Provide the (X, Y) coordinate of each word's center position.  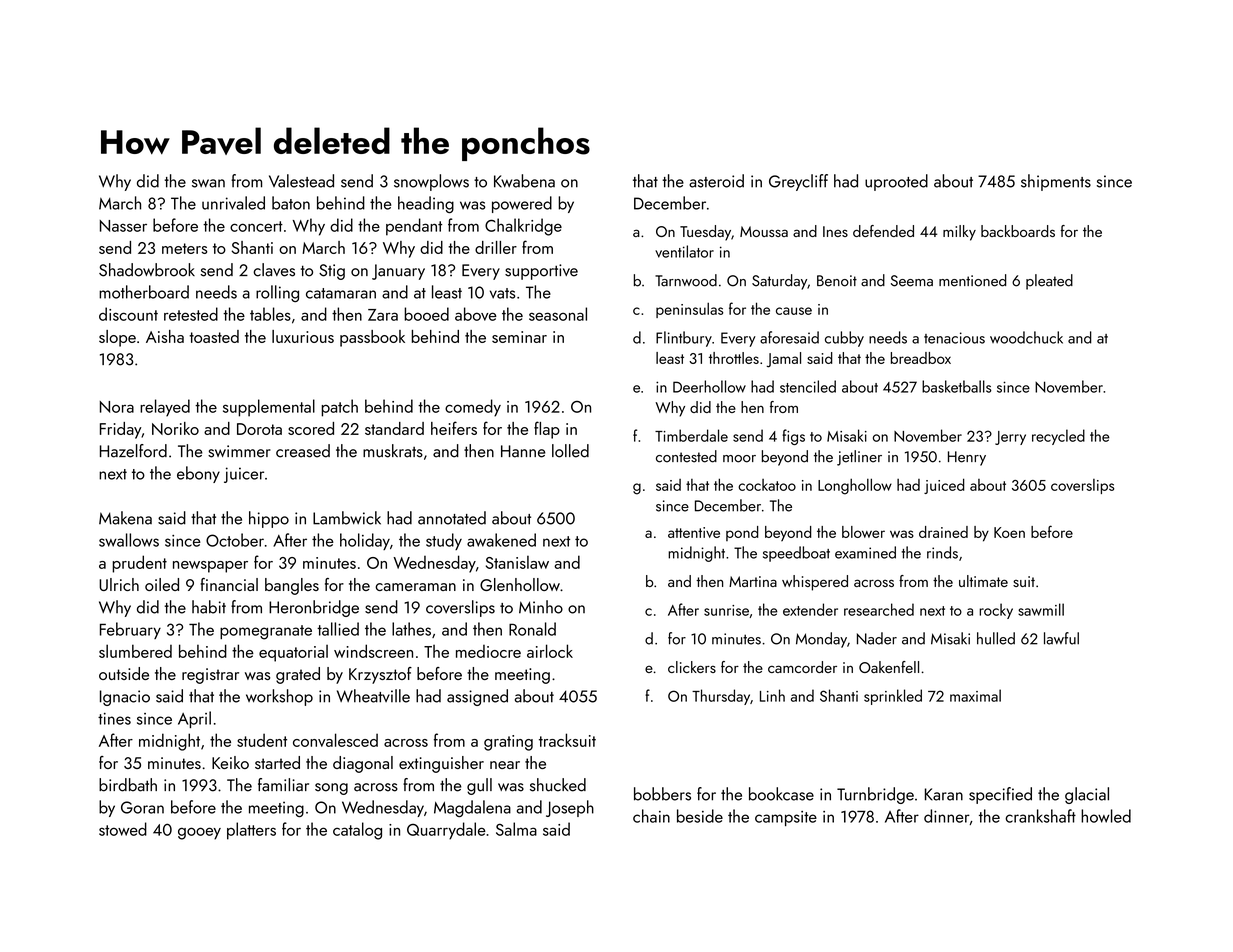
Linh (772, 695)
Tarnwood (686, 280)
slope (117, 338)
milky (959, 233)
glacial (1087, 795)
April (194, 719)
